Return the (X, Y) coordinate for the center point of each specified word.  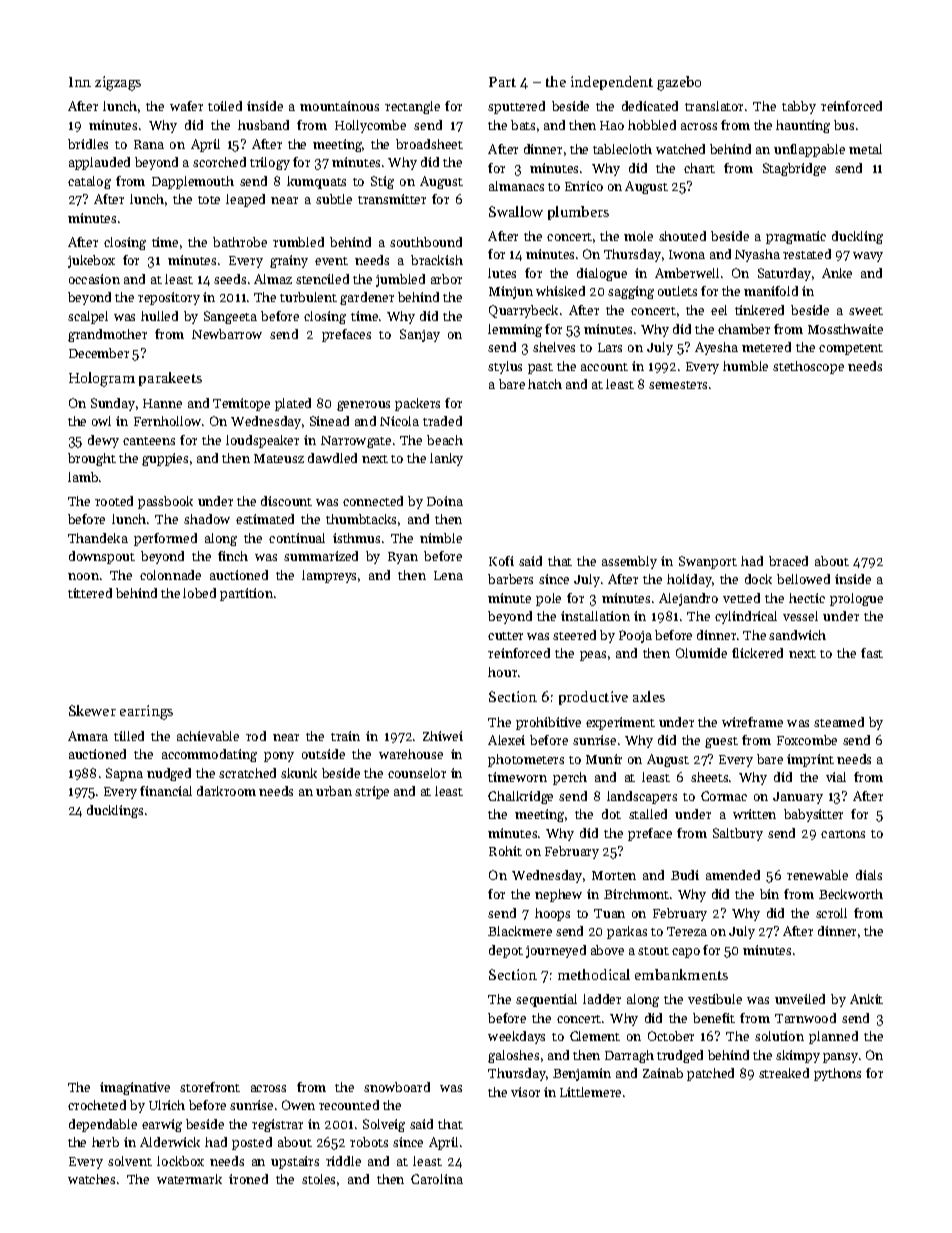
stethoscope (808, 367)
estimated (265, 519)
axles (649, 696)
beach (445, 440)
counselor (417, 773)
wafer (186, 106)
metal (865, 149)
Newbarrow (227, 334)
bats (523, 125)
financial (166, 791)
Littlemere (590, 1092)
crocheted (97, 1105)
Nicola (399, 421)
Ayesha (716, 348)
